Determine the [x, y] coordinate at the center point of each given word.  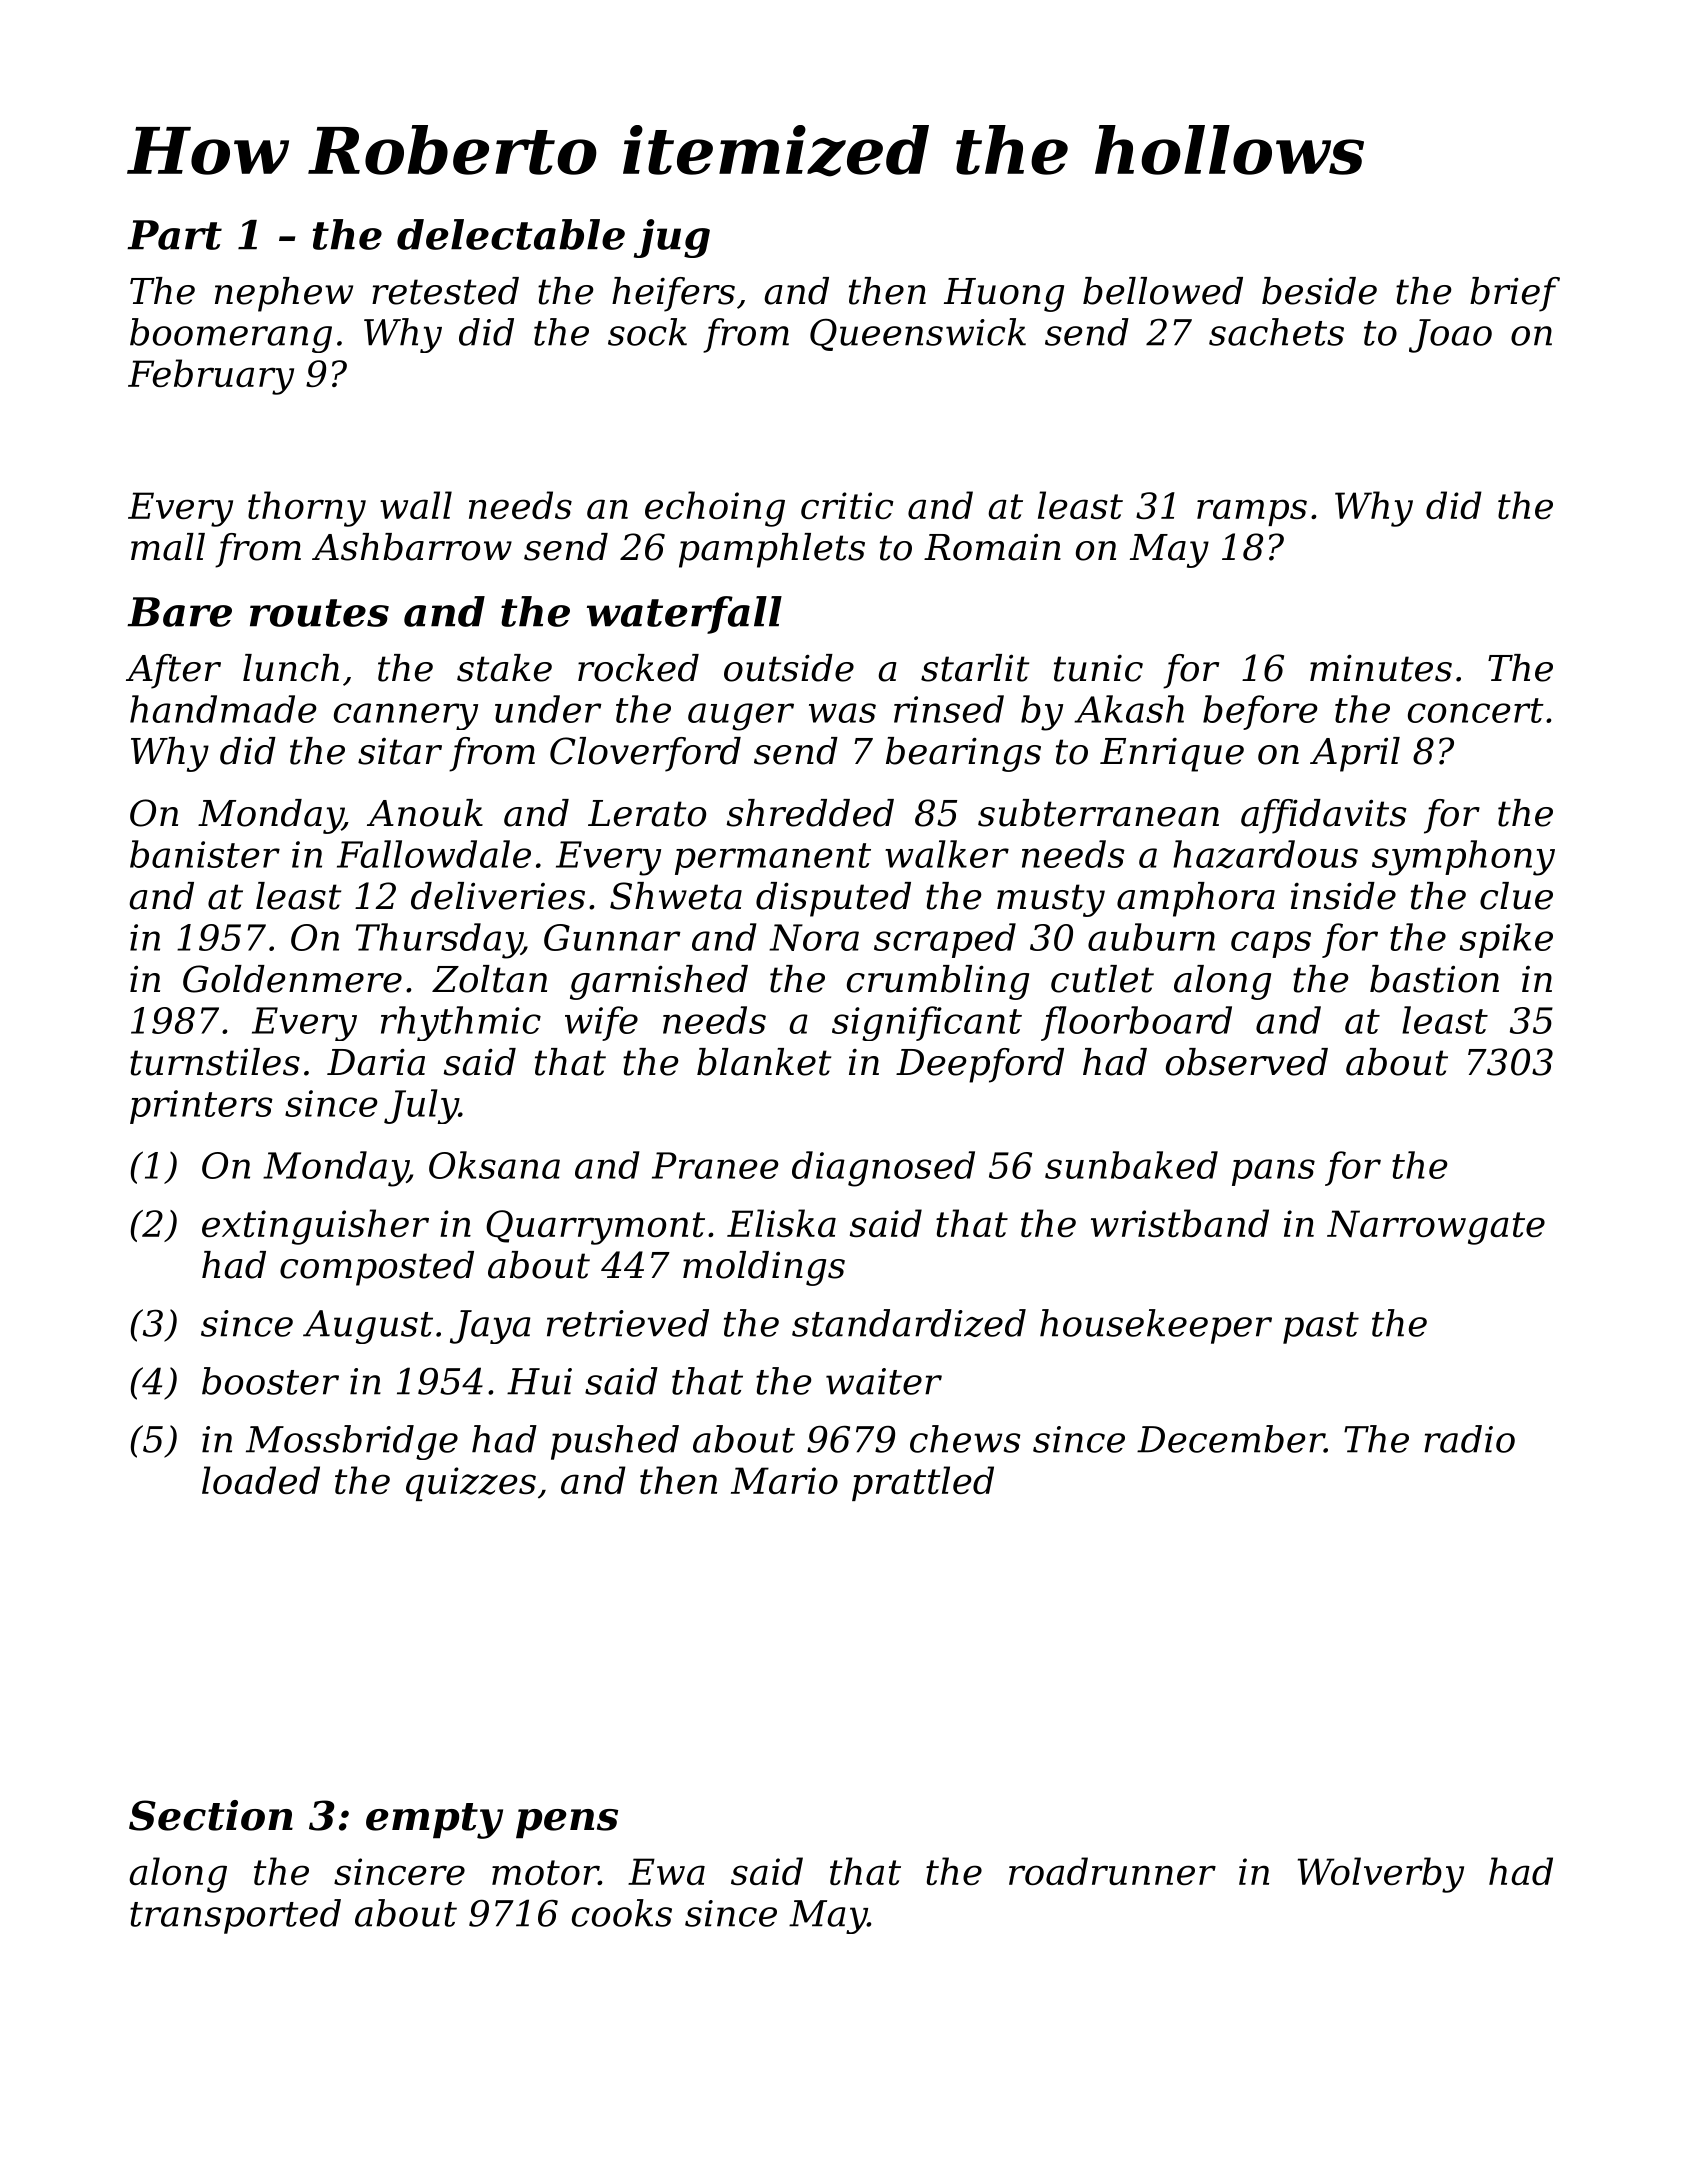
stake [504, 668]
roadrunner [1112, 1871]
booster [270, 1381]
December [1231, 1439]
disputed [833, 899]
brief [1515, 294]
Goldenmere [292, 979]
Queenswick [918, 334]
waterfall [684, 615]
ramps [1252, 512]
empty [434, 1821]
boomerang [231, 335]
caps [1271, 944]
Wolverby [1381, 1875]
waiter [884, 1381]
